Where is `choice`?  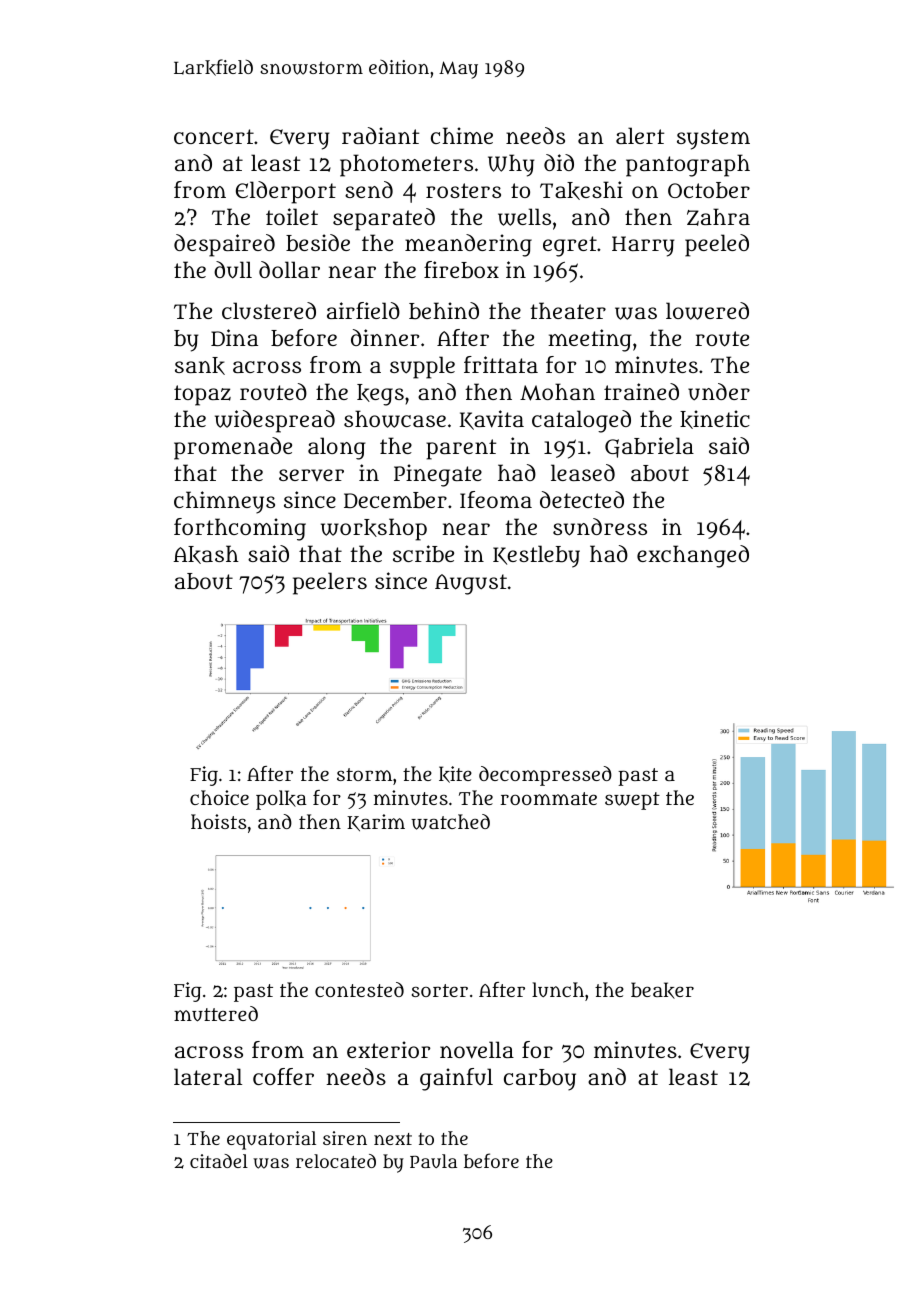
choice is located at coordinates (219, 797).
